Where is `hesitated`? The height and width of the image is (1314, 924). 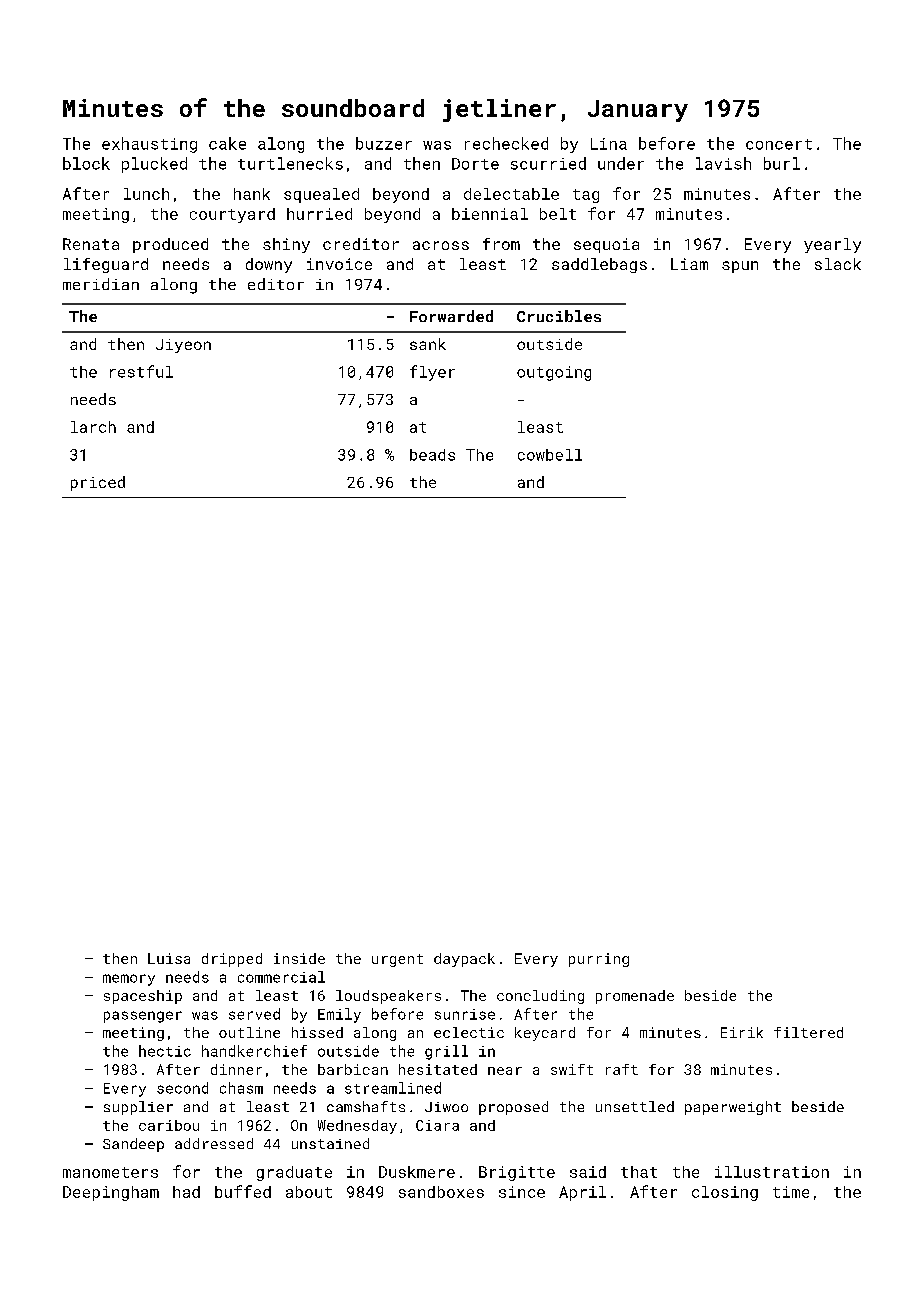 hesitated is located at coordinates (438, 1069).
